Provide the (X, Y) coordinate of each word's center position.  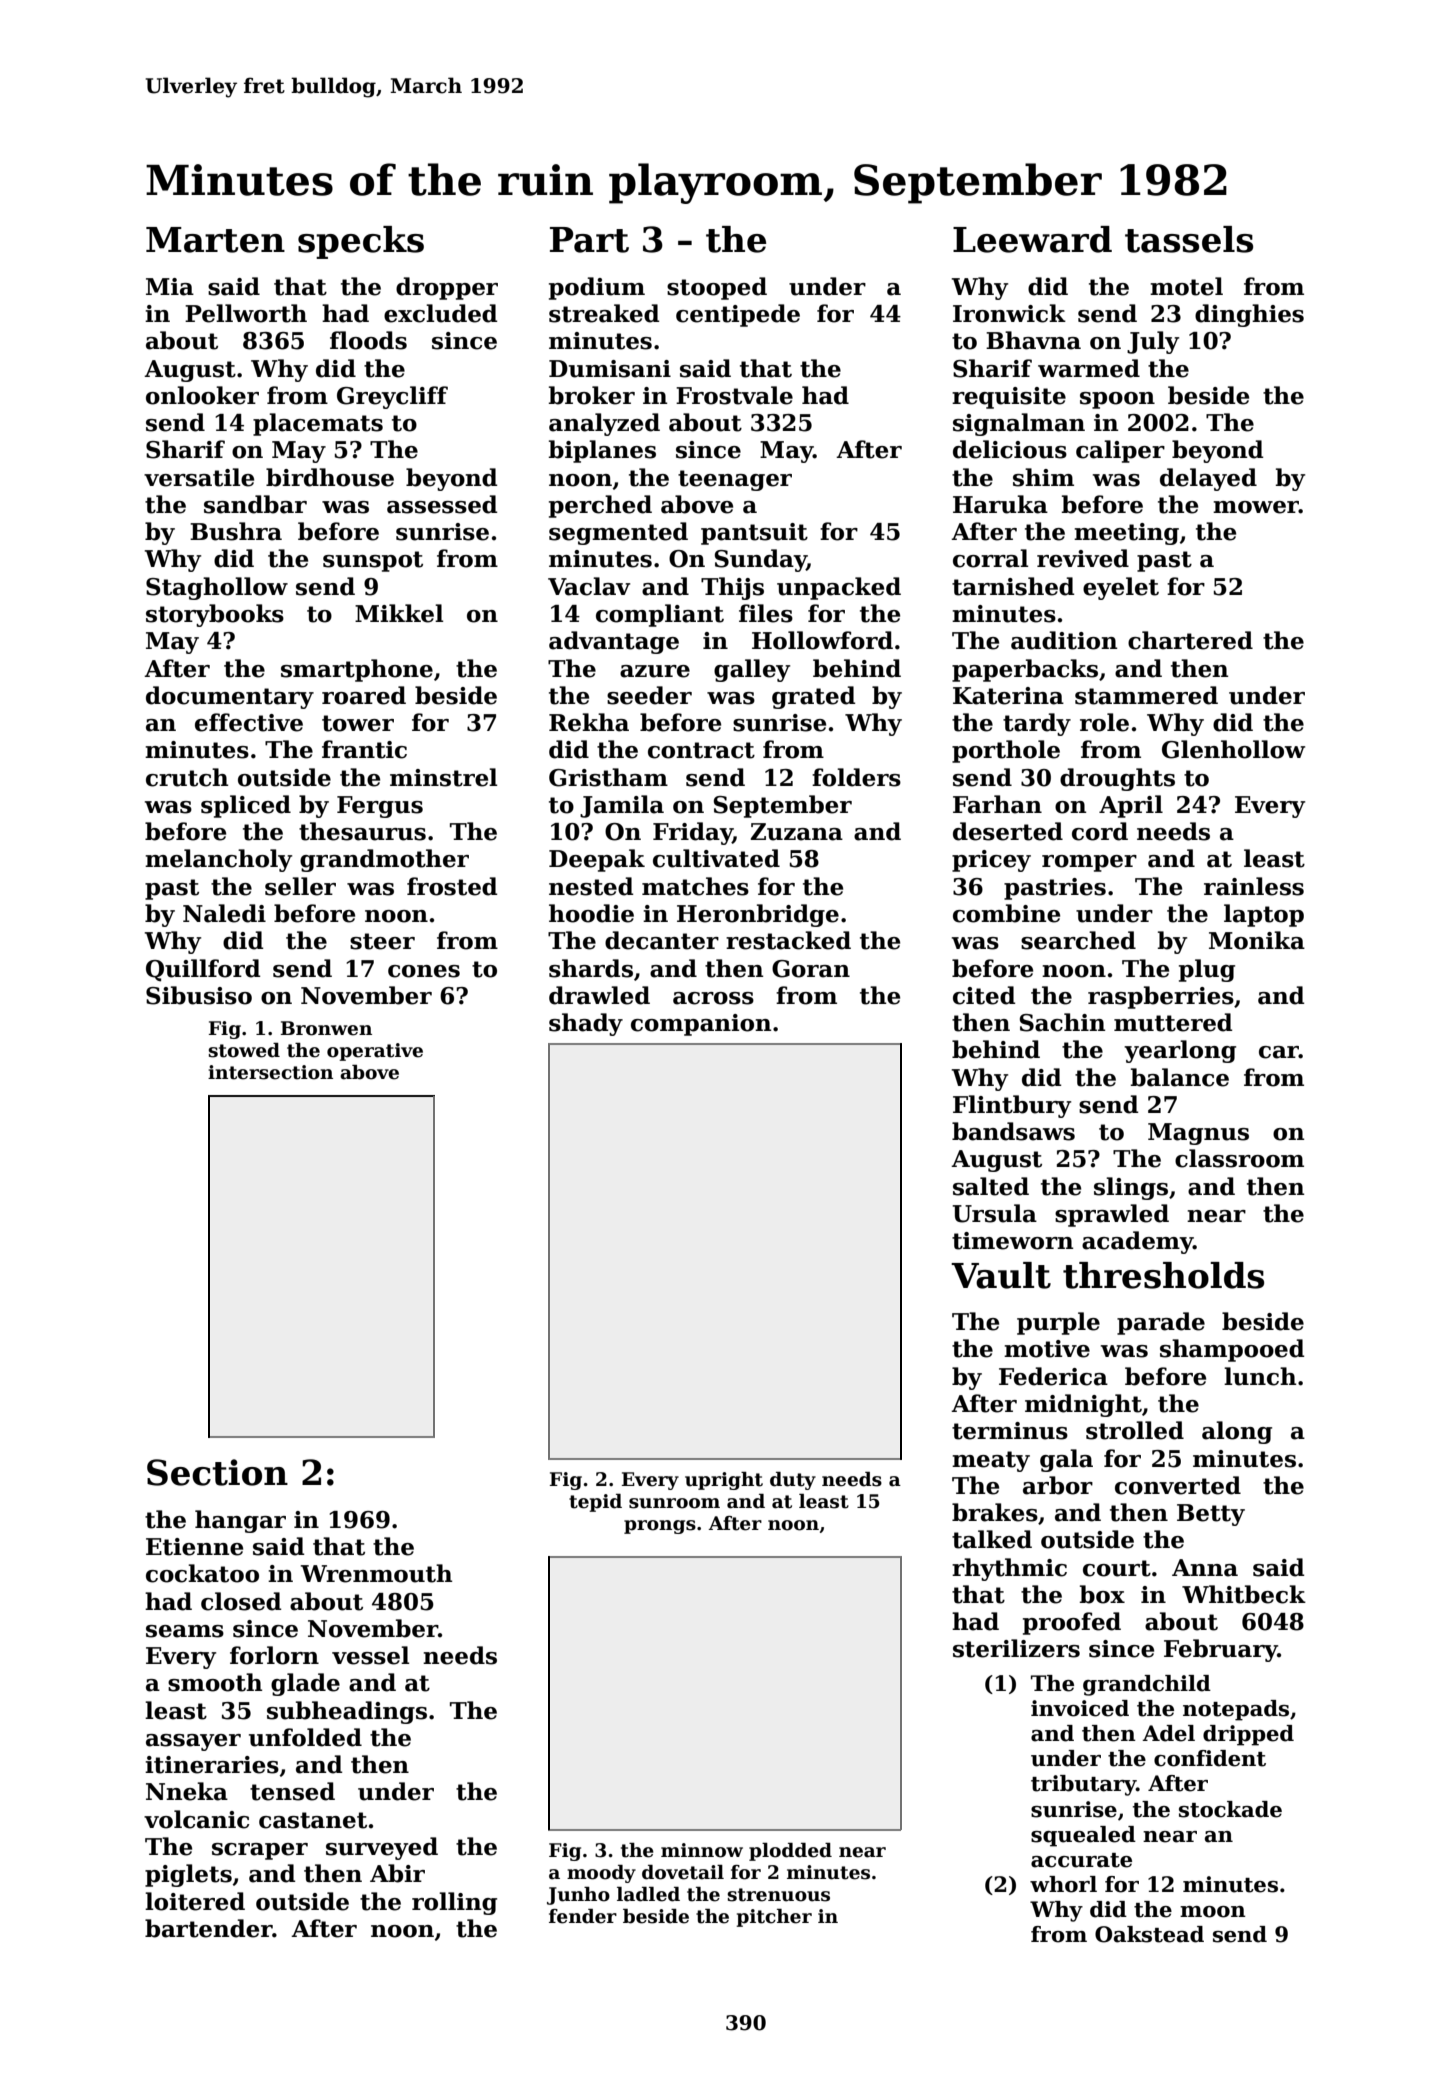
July (1153, 342)
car (1279, 1052)
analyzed (604, 424)
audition (1064, 640)
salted (991, 1186)
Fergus (380, 807)
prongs (660, 1527)
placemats (318, 424)
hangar (240, 1521)
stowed (244, 1050)
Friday (693, 833)
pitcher (774, 1918)
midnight (1083, 1405)
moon (1213, 1912)
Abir (397, 1873)
